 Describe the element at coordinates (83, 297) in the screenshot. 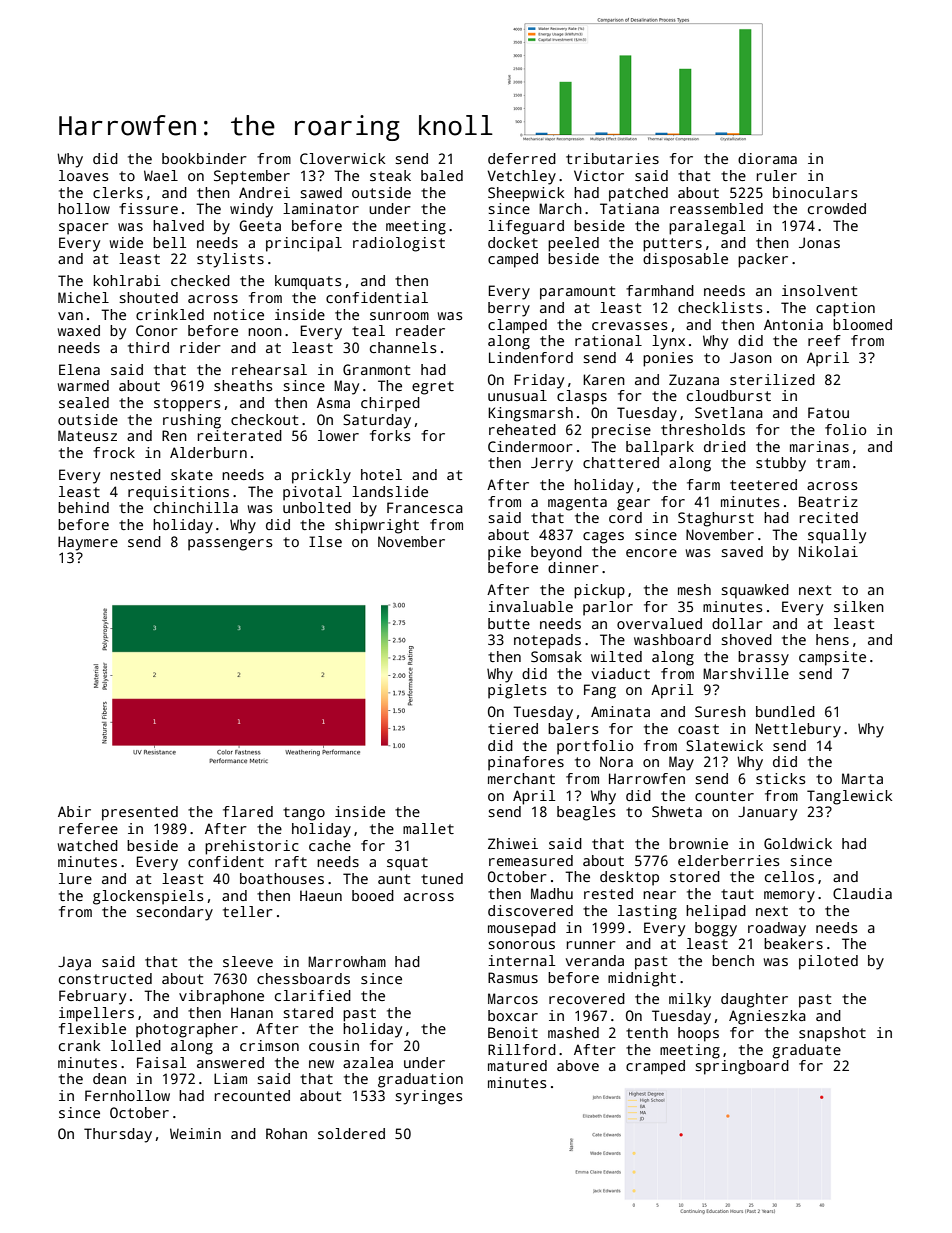

I see `Michel` at that location.
